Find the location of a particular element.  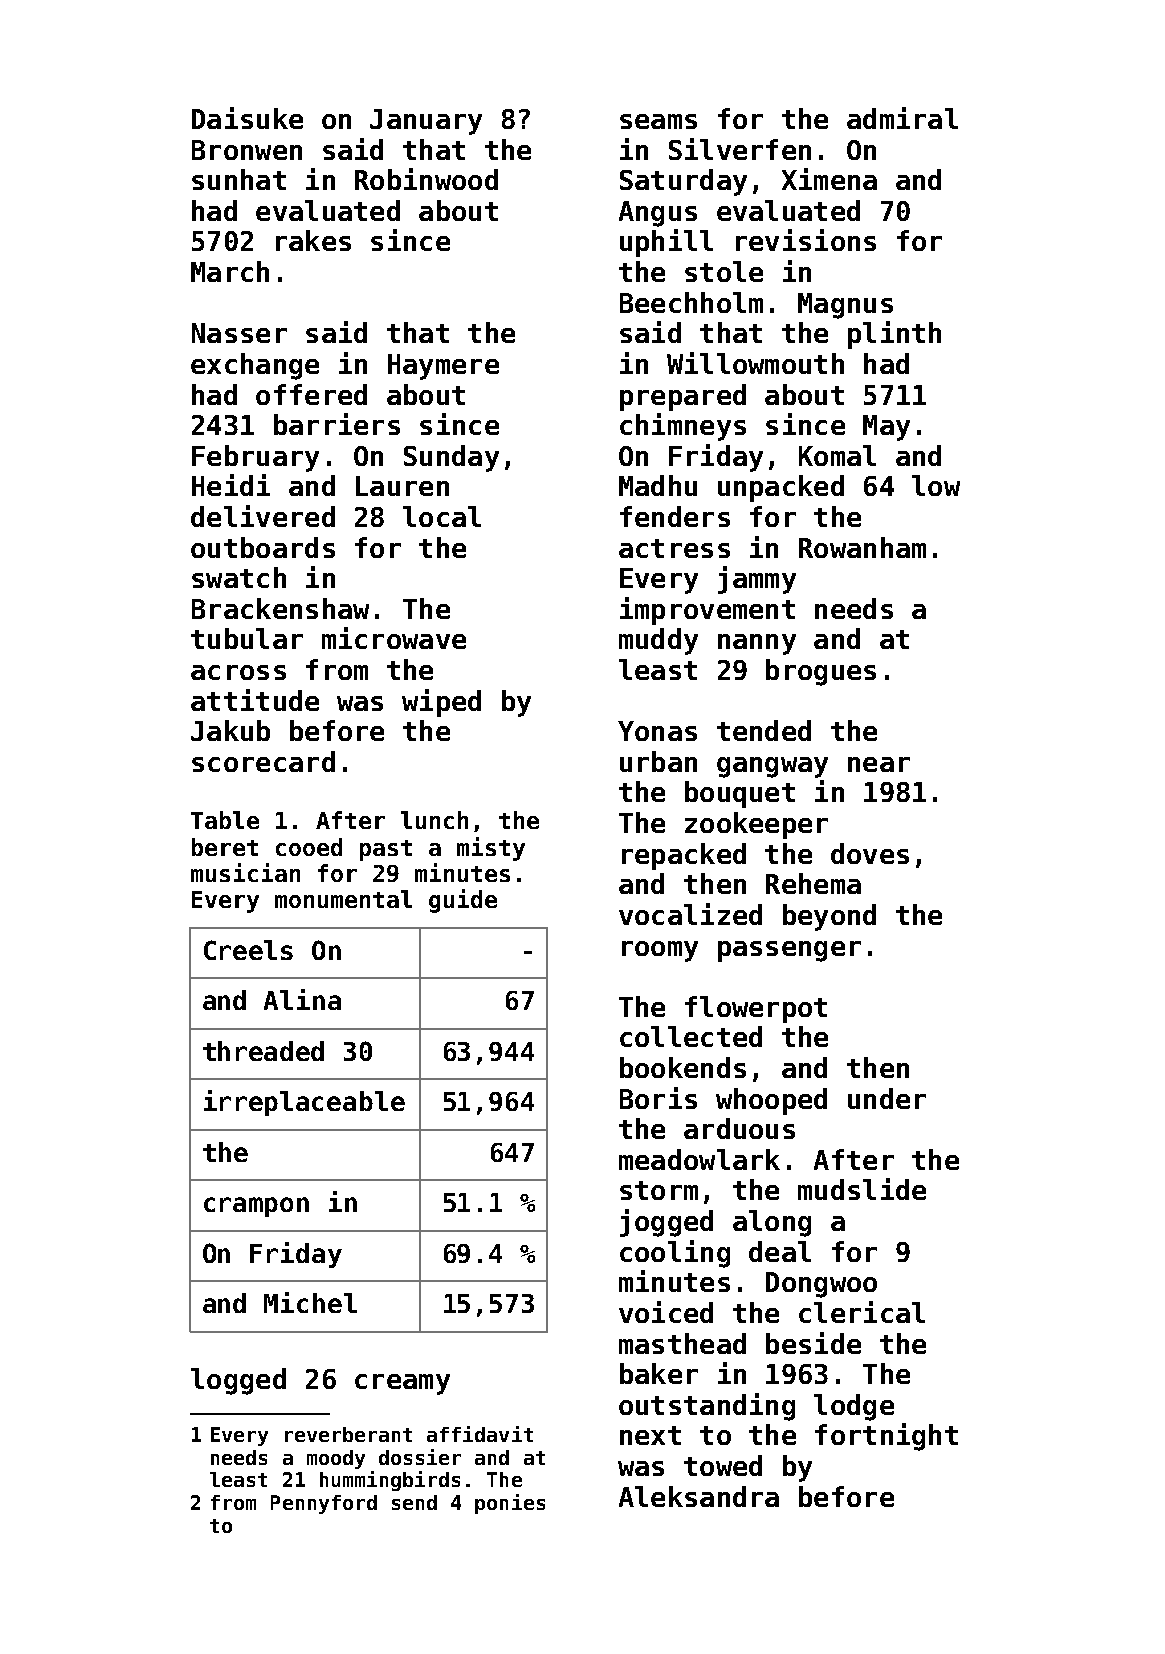

voiced is located at coordinates (666, 1312).
